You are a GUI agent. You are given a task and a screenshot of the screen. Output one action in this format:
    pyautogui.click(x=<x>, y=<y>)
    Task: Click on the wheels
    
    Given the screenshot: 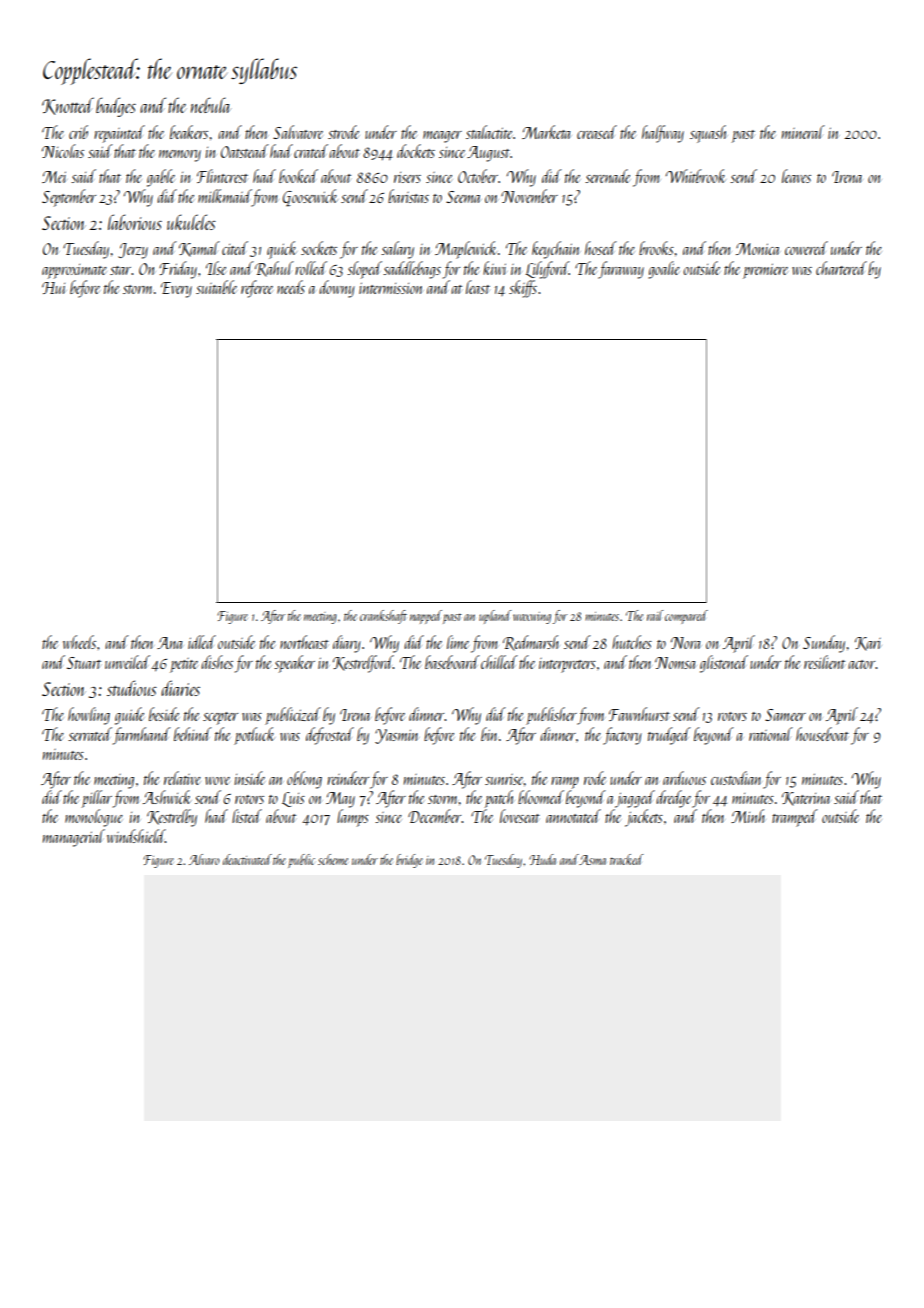 What is the action you would take?
    pyautogui.click(x=79, y=642)
